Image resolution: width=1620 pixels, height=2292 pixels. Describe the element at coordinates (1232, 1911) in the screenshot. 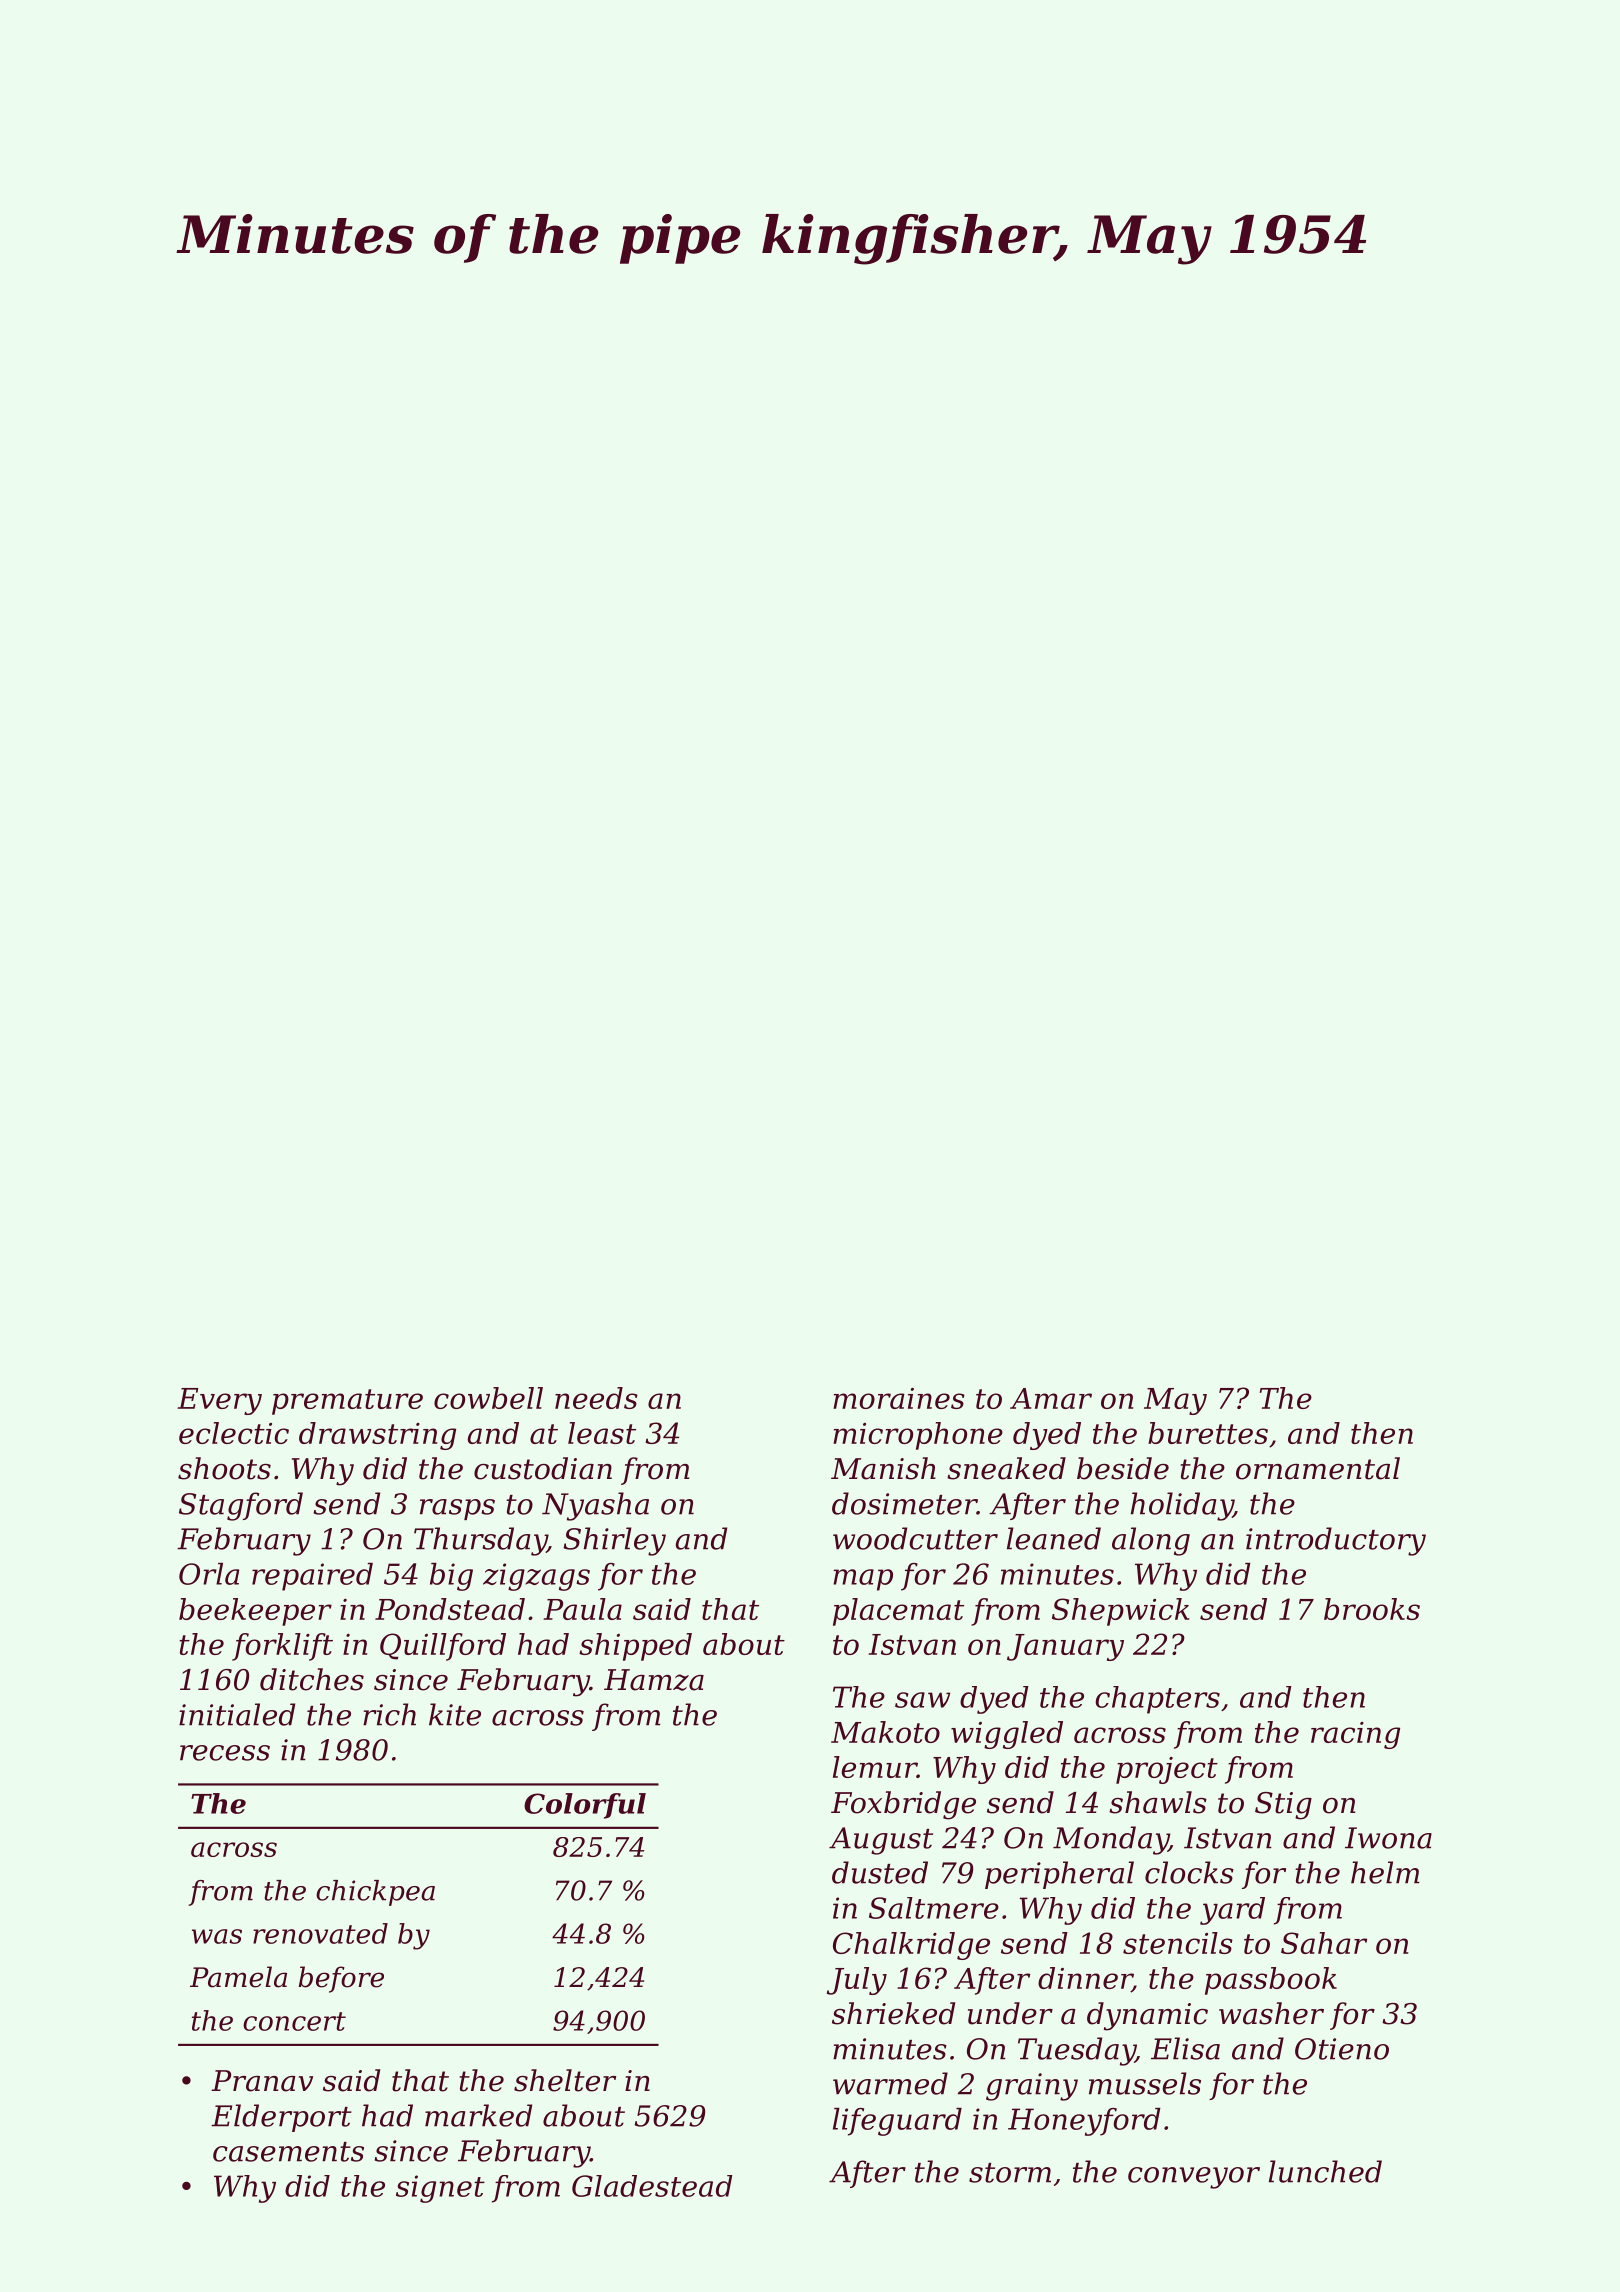

I see `yard` at that location.
